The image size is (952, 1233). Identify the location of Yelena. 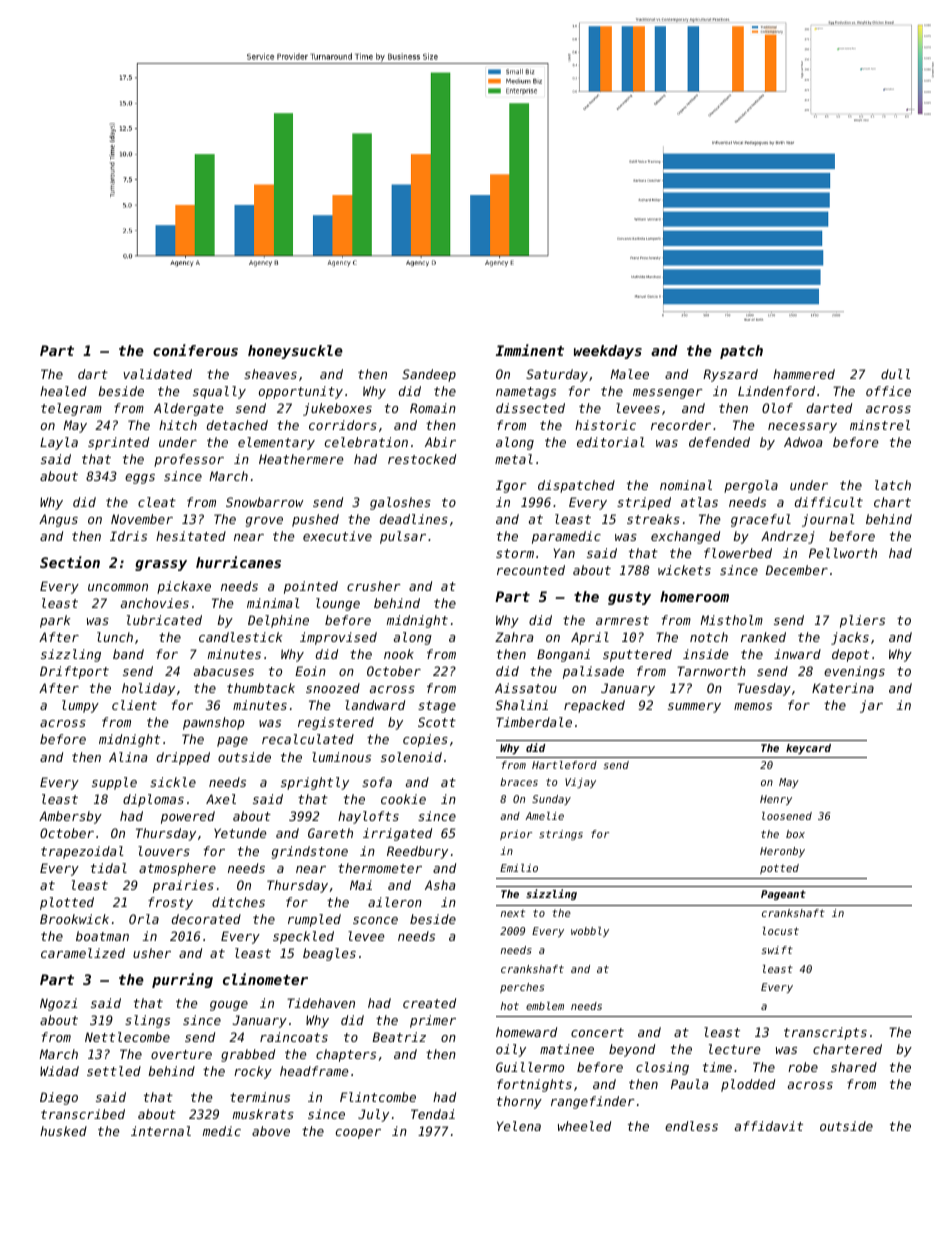
(519, 1126).
